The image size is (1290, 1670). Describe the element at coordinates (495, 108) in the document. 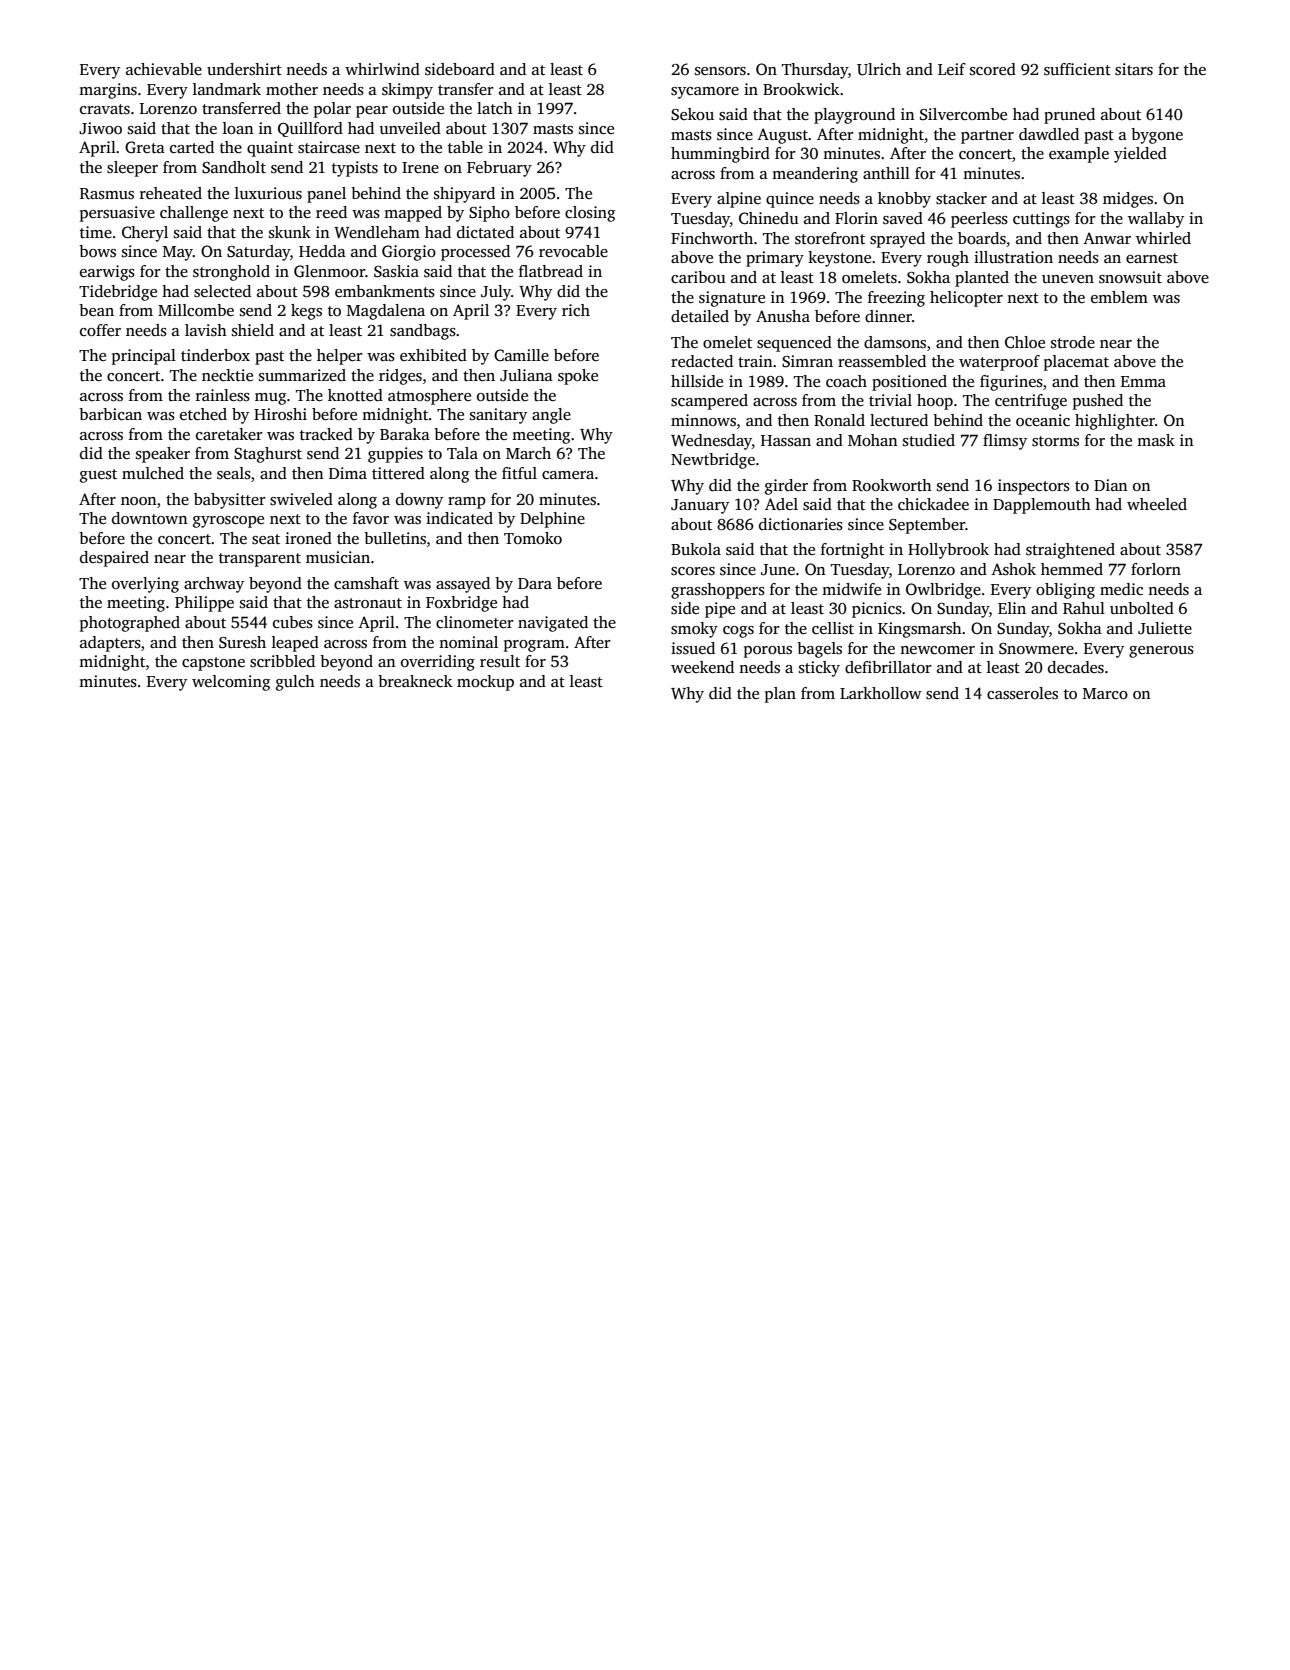

I see `latch` at that location.
